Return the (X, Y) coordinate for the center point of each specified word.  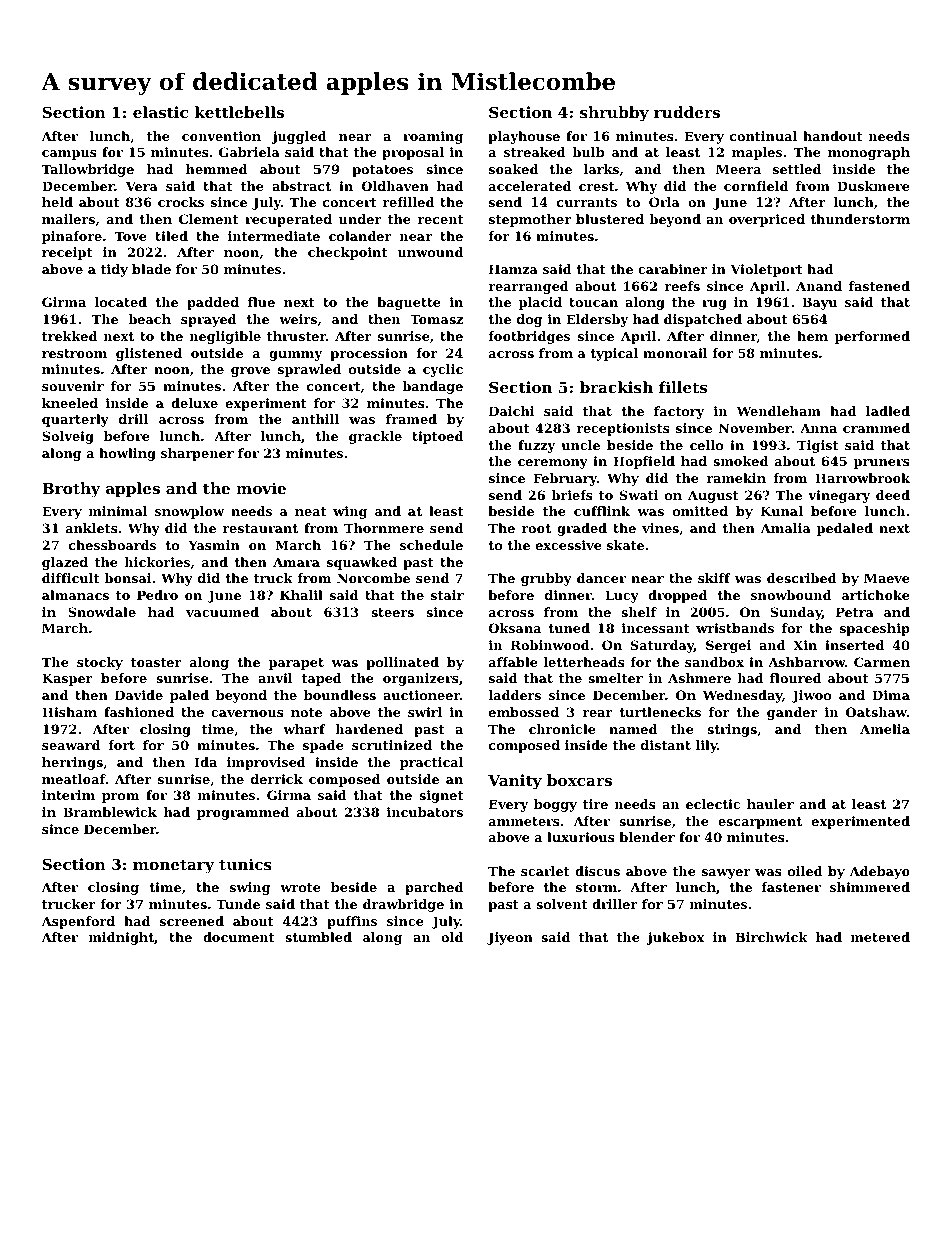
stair (447, 595)
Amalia (785, 528)
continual (763, 136)
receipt (67, 253)
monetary (173, 866)
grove (250, 372)
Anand (819, 286)
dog (530, 320)
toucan (593, 302)
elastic (160, 112)
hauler (770, 804)
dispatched (703, 320)
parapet (296, 664)
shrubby (614, 114)
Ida (205, 762)
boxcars (579, 780)
